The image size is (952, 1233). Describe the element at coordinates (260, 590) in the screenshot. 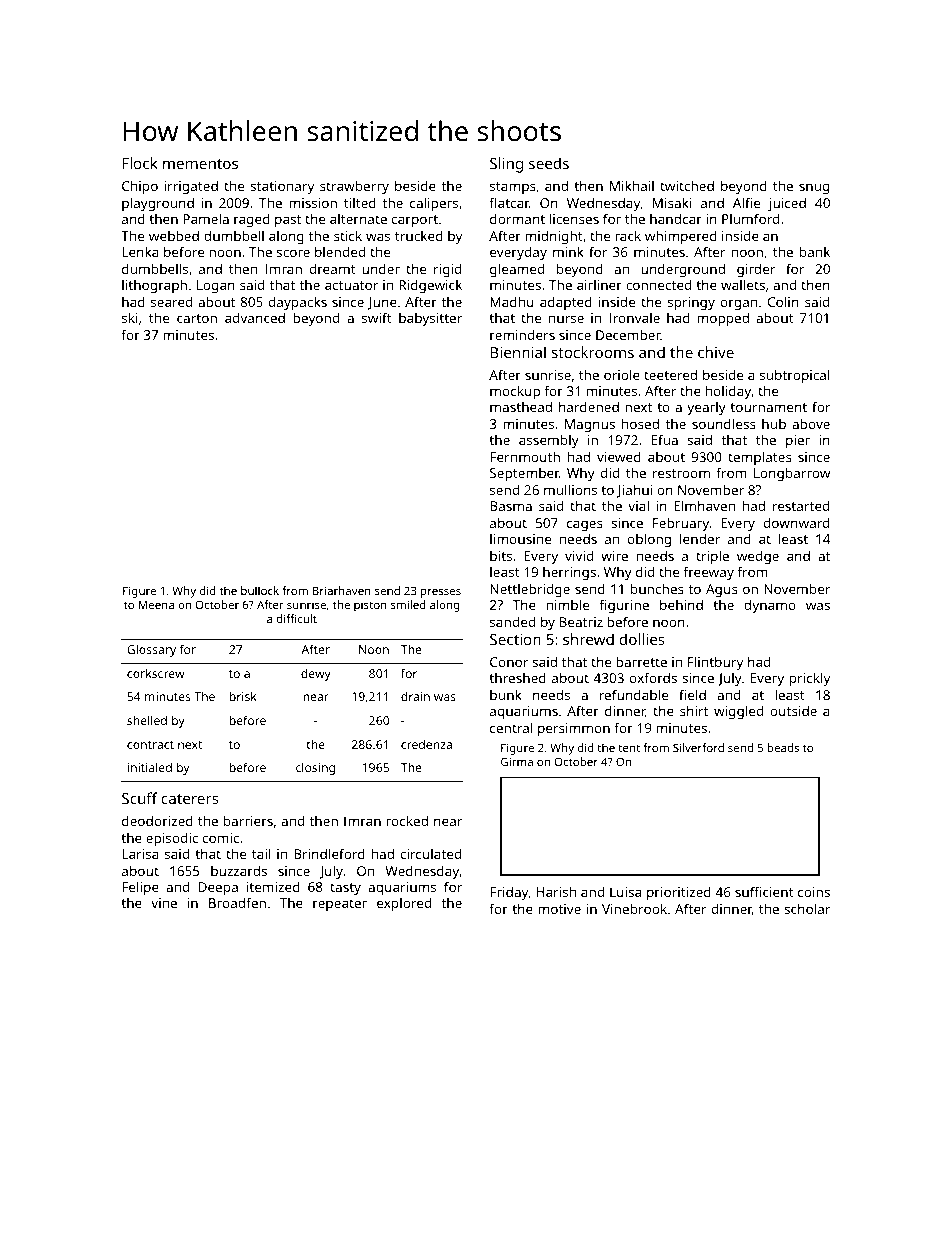

I see `bullock` at that location.
